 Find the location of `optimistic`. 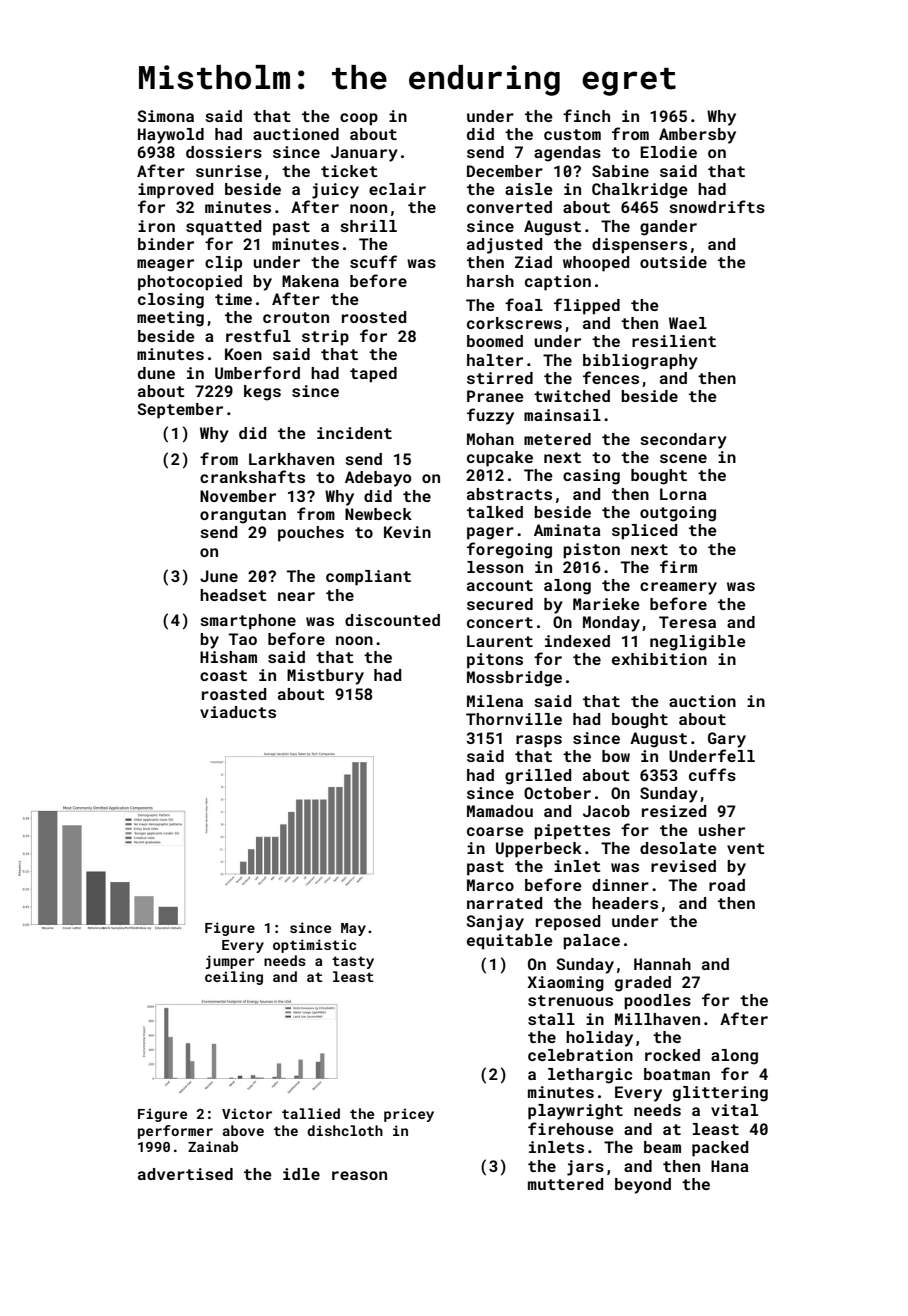

optimistic is located at coordinates (314, 946).
